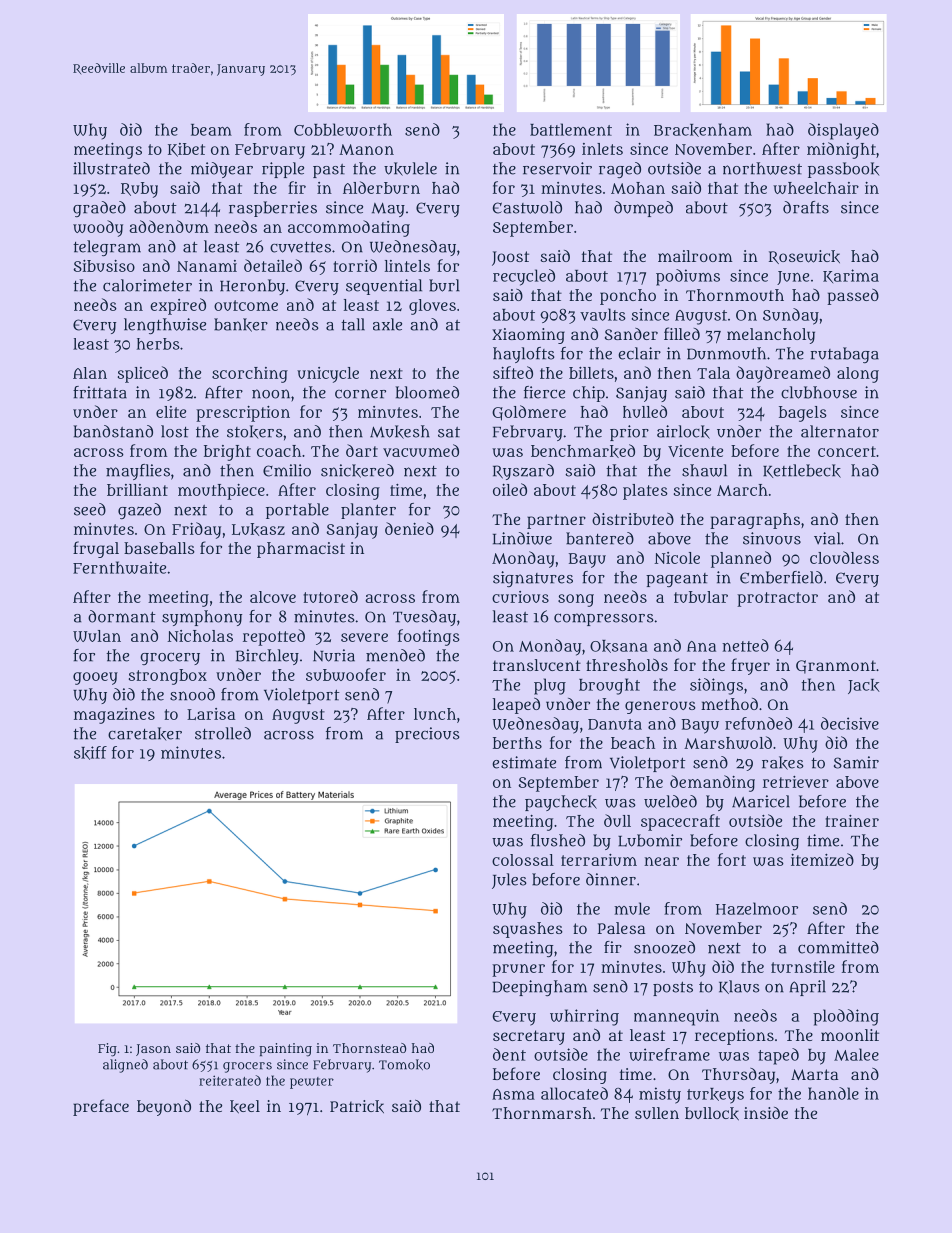 The height and width of the page is (1233, 952). I want to click on spacecraft, so click(680, 822).
